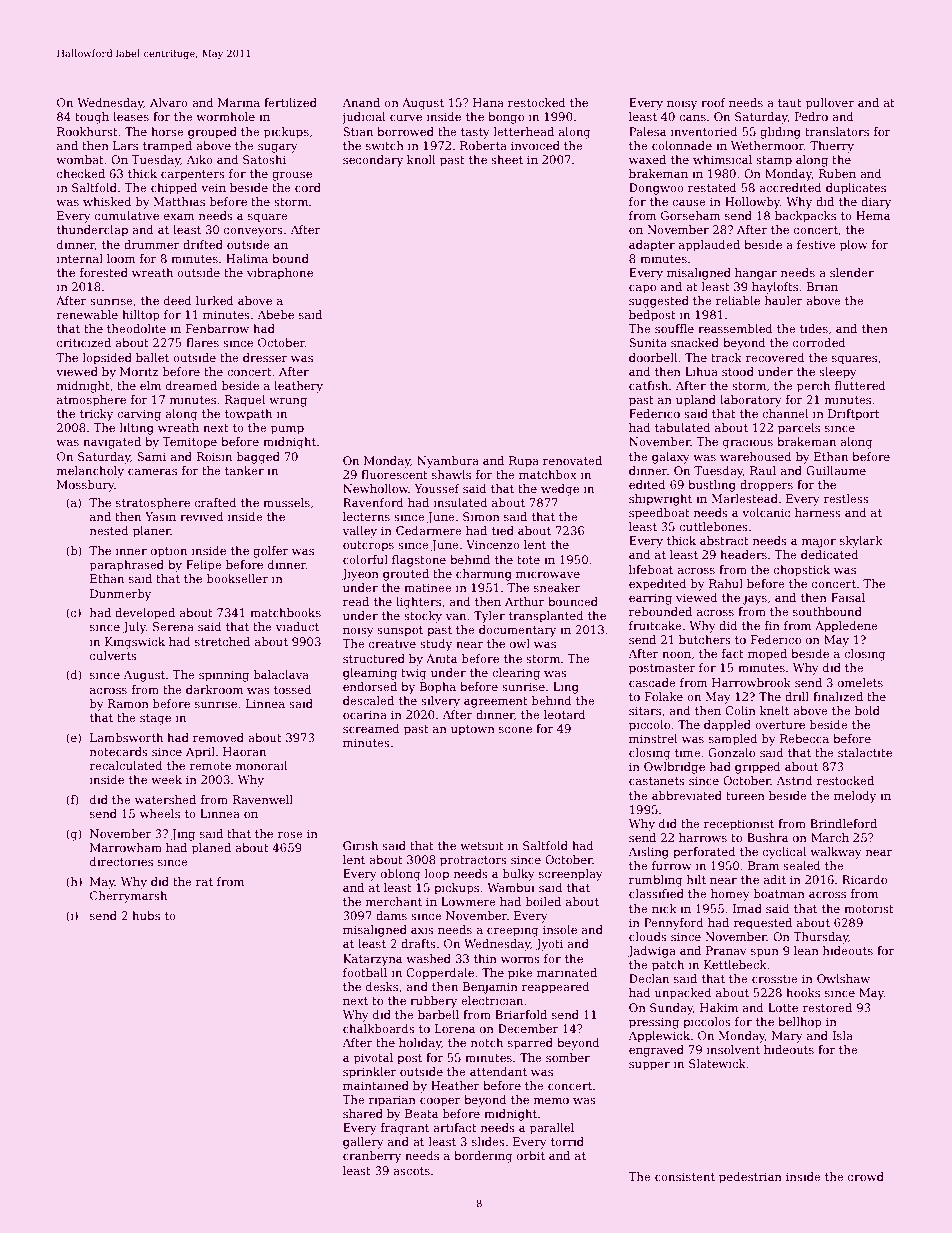 Image resolution: width=952 pixels, height=1233 pixels. Describe the element at coordinates (524, 462) in the screenshot. I see `Rupa` at that location.
